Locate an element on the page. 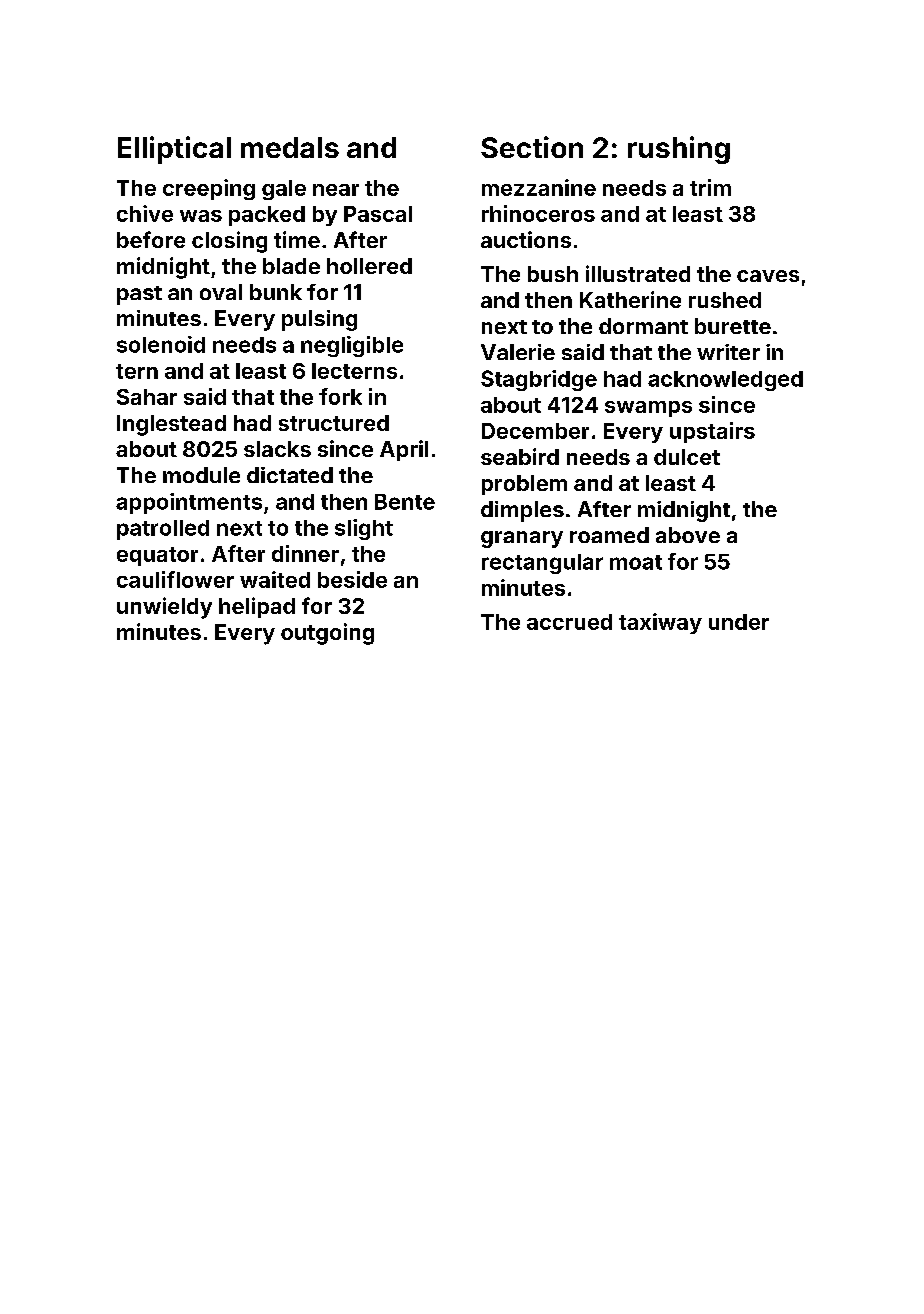 The image size is (924, 1314). oval is located at coordinates (221, 292).
